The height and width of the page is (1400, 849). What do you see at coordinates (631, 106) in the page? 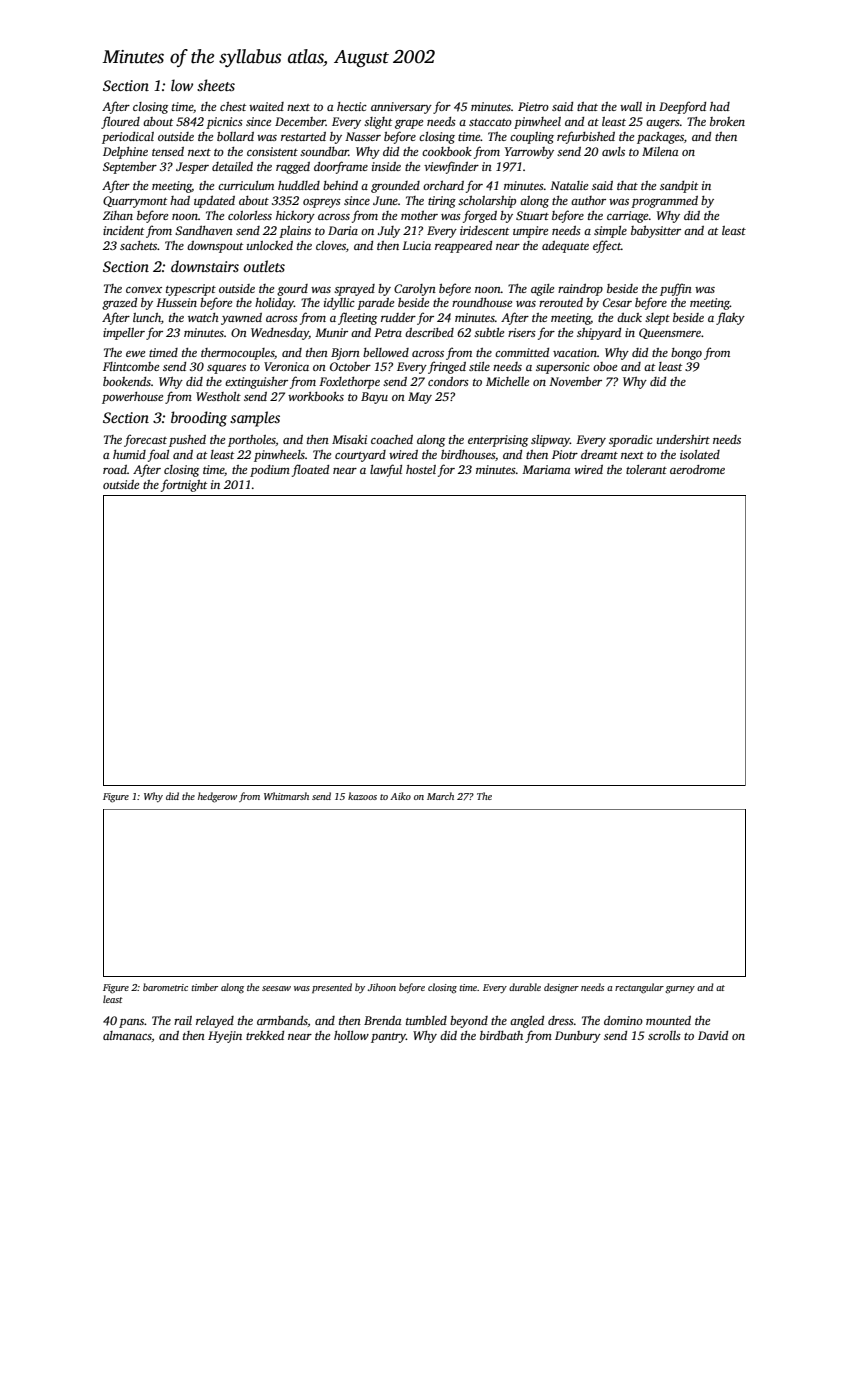
I see `wall` at bounding box center [631, 106].
